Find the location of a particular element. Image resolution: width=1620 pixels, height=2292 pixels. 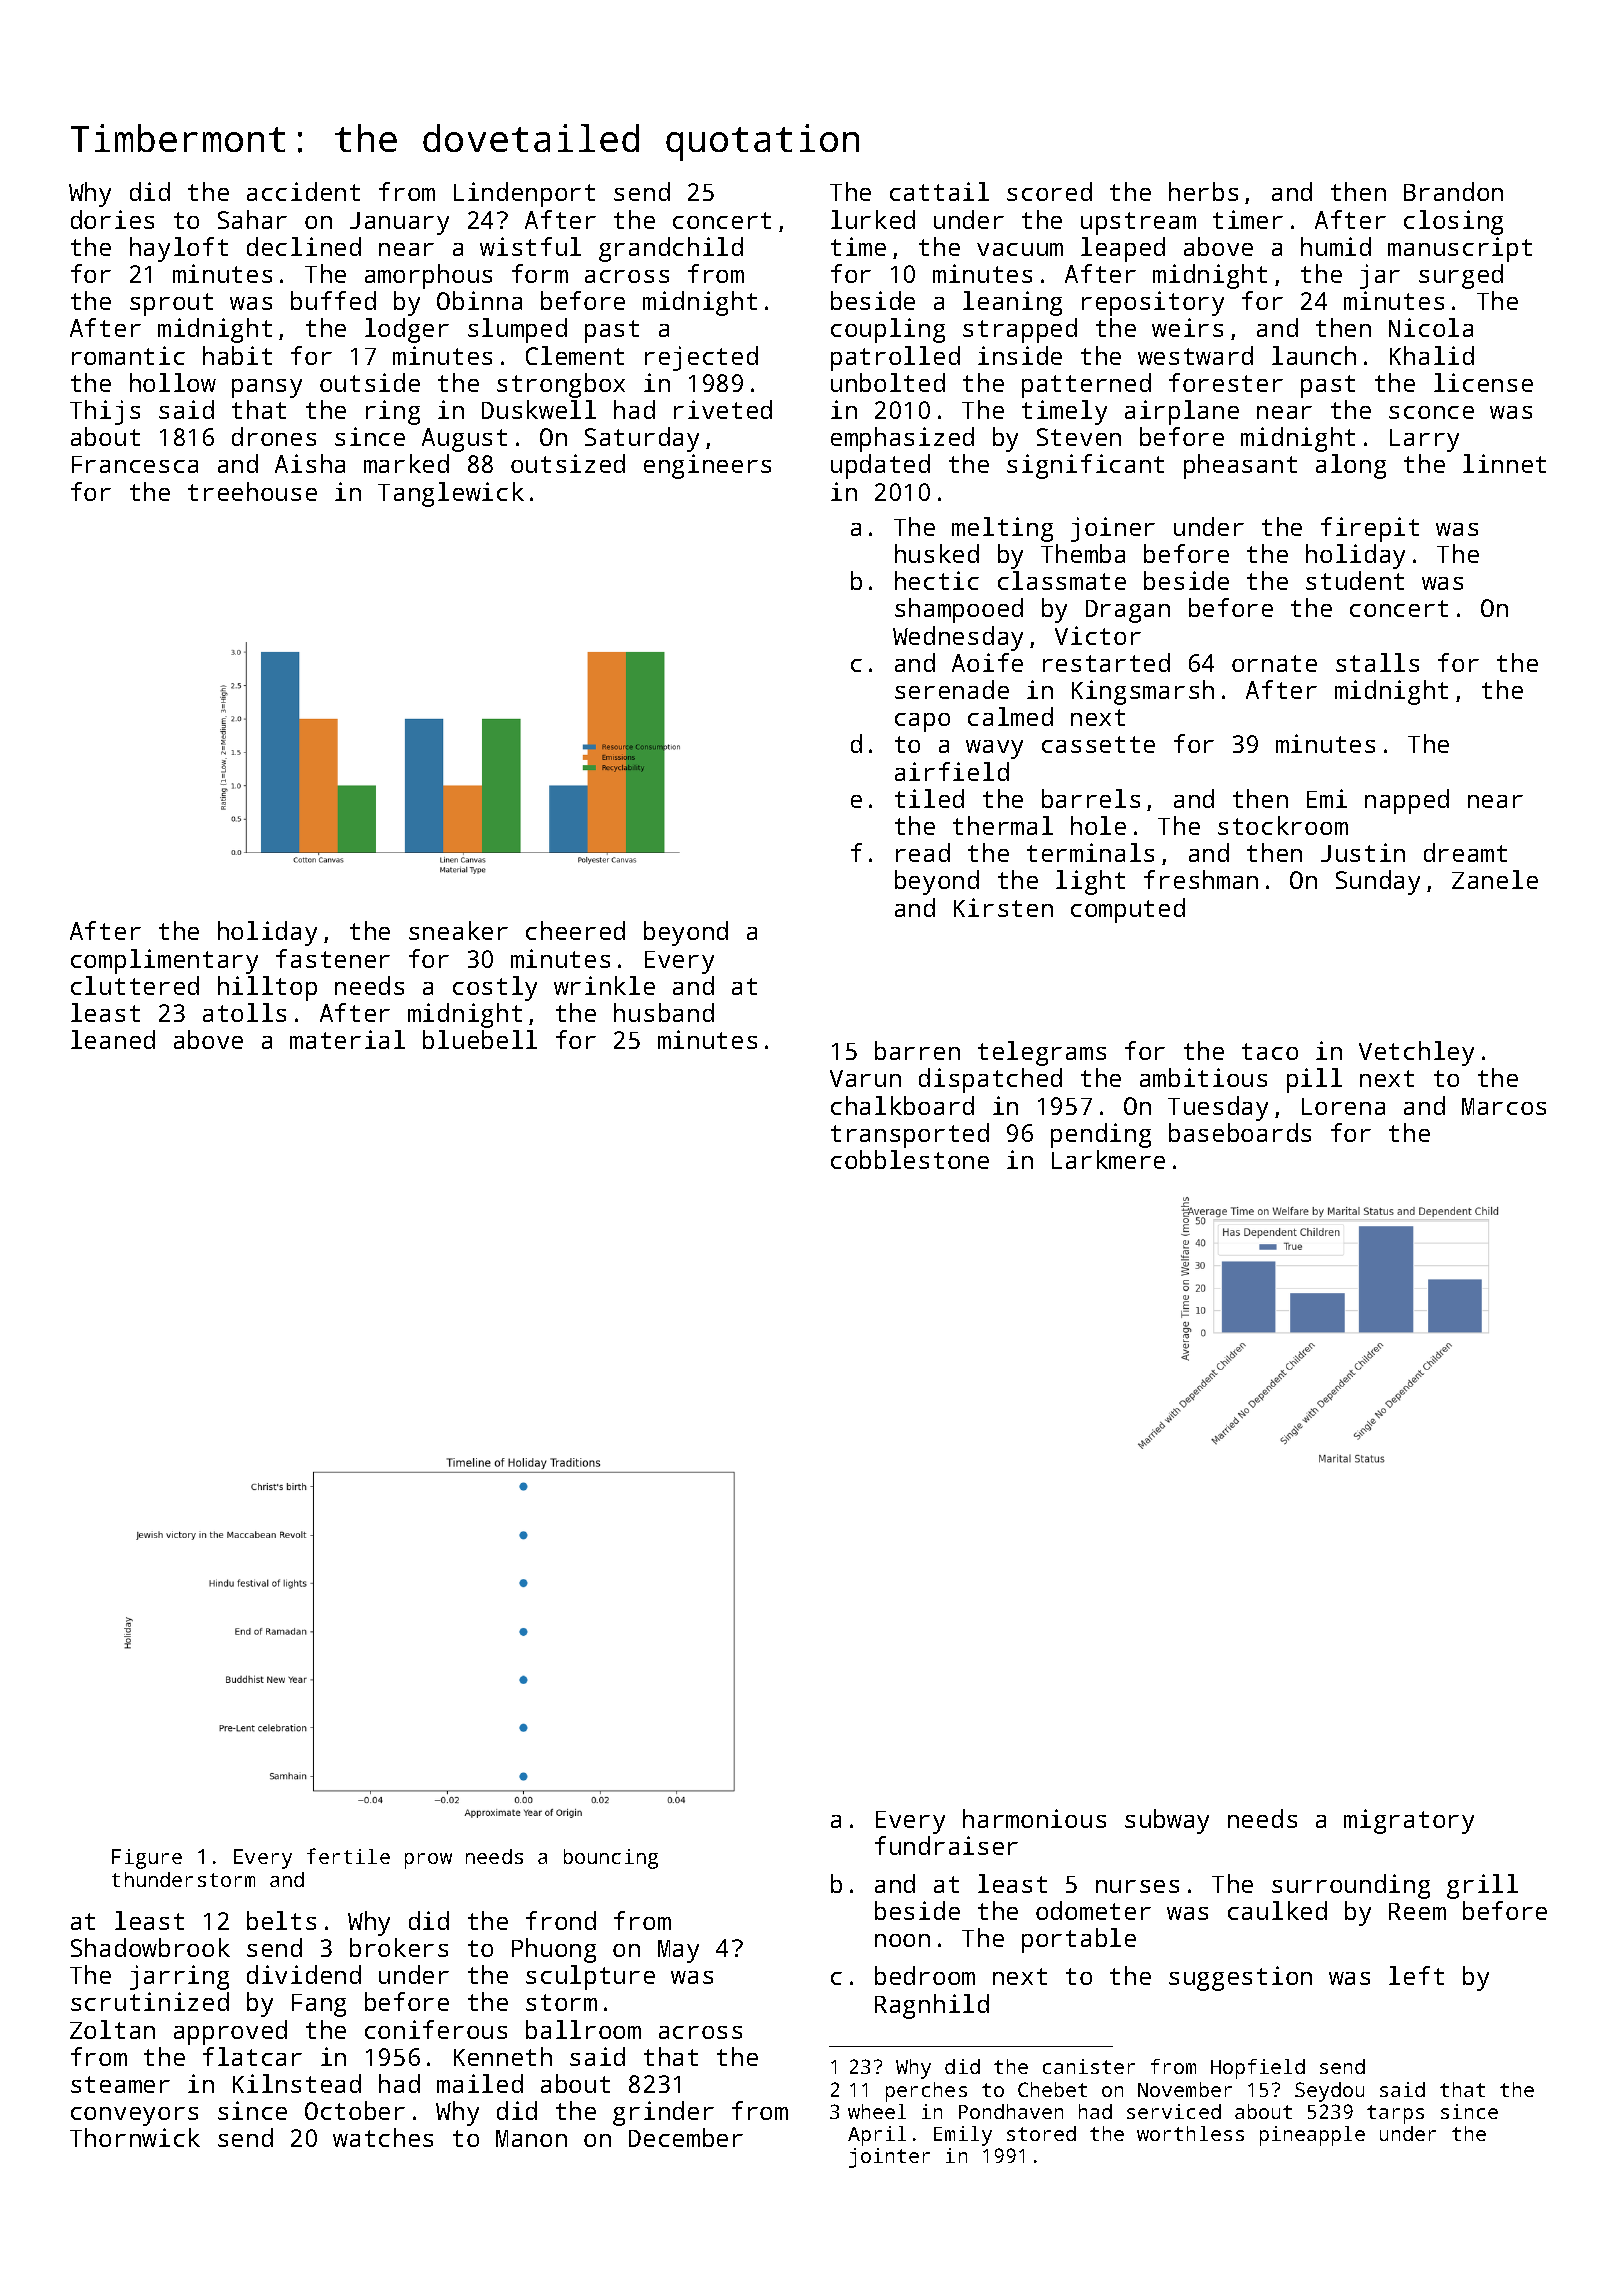

fundraiser is located at coordinates (946, 1845).
